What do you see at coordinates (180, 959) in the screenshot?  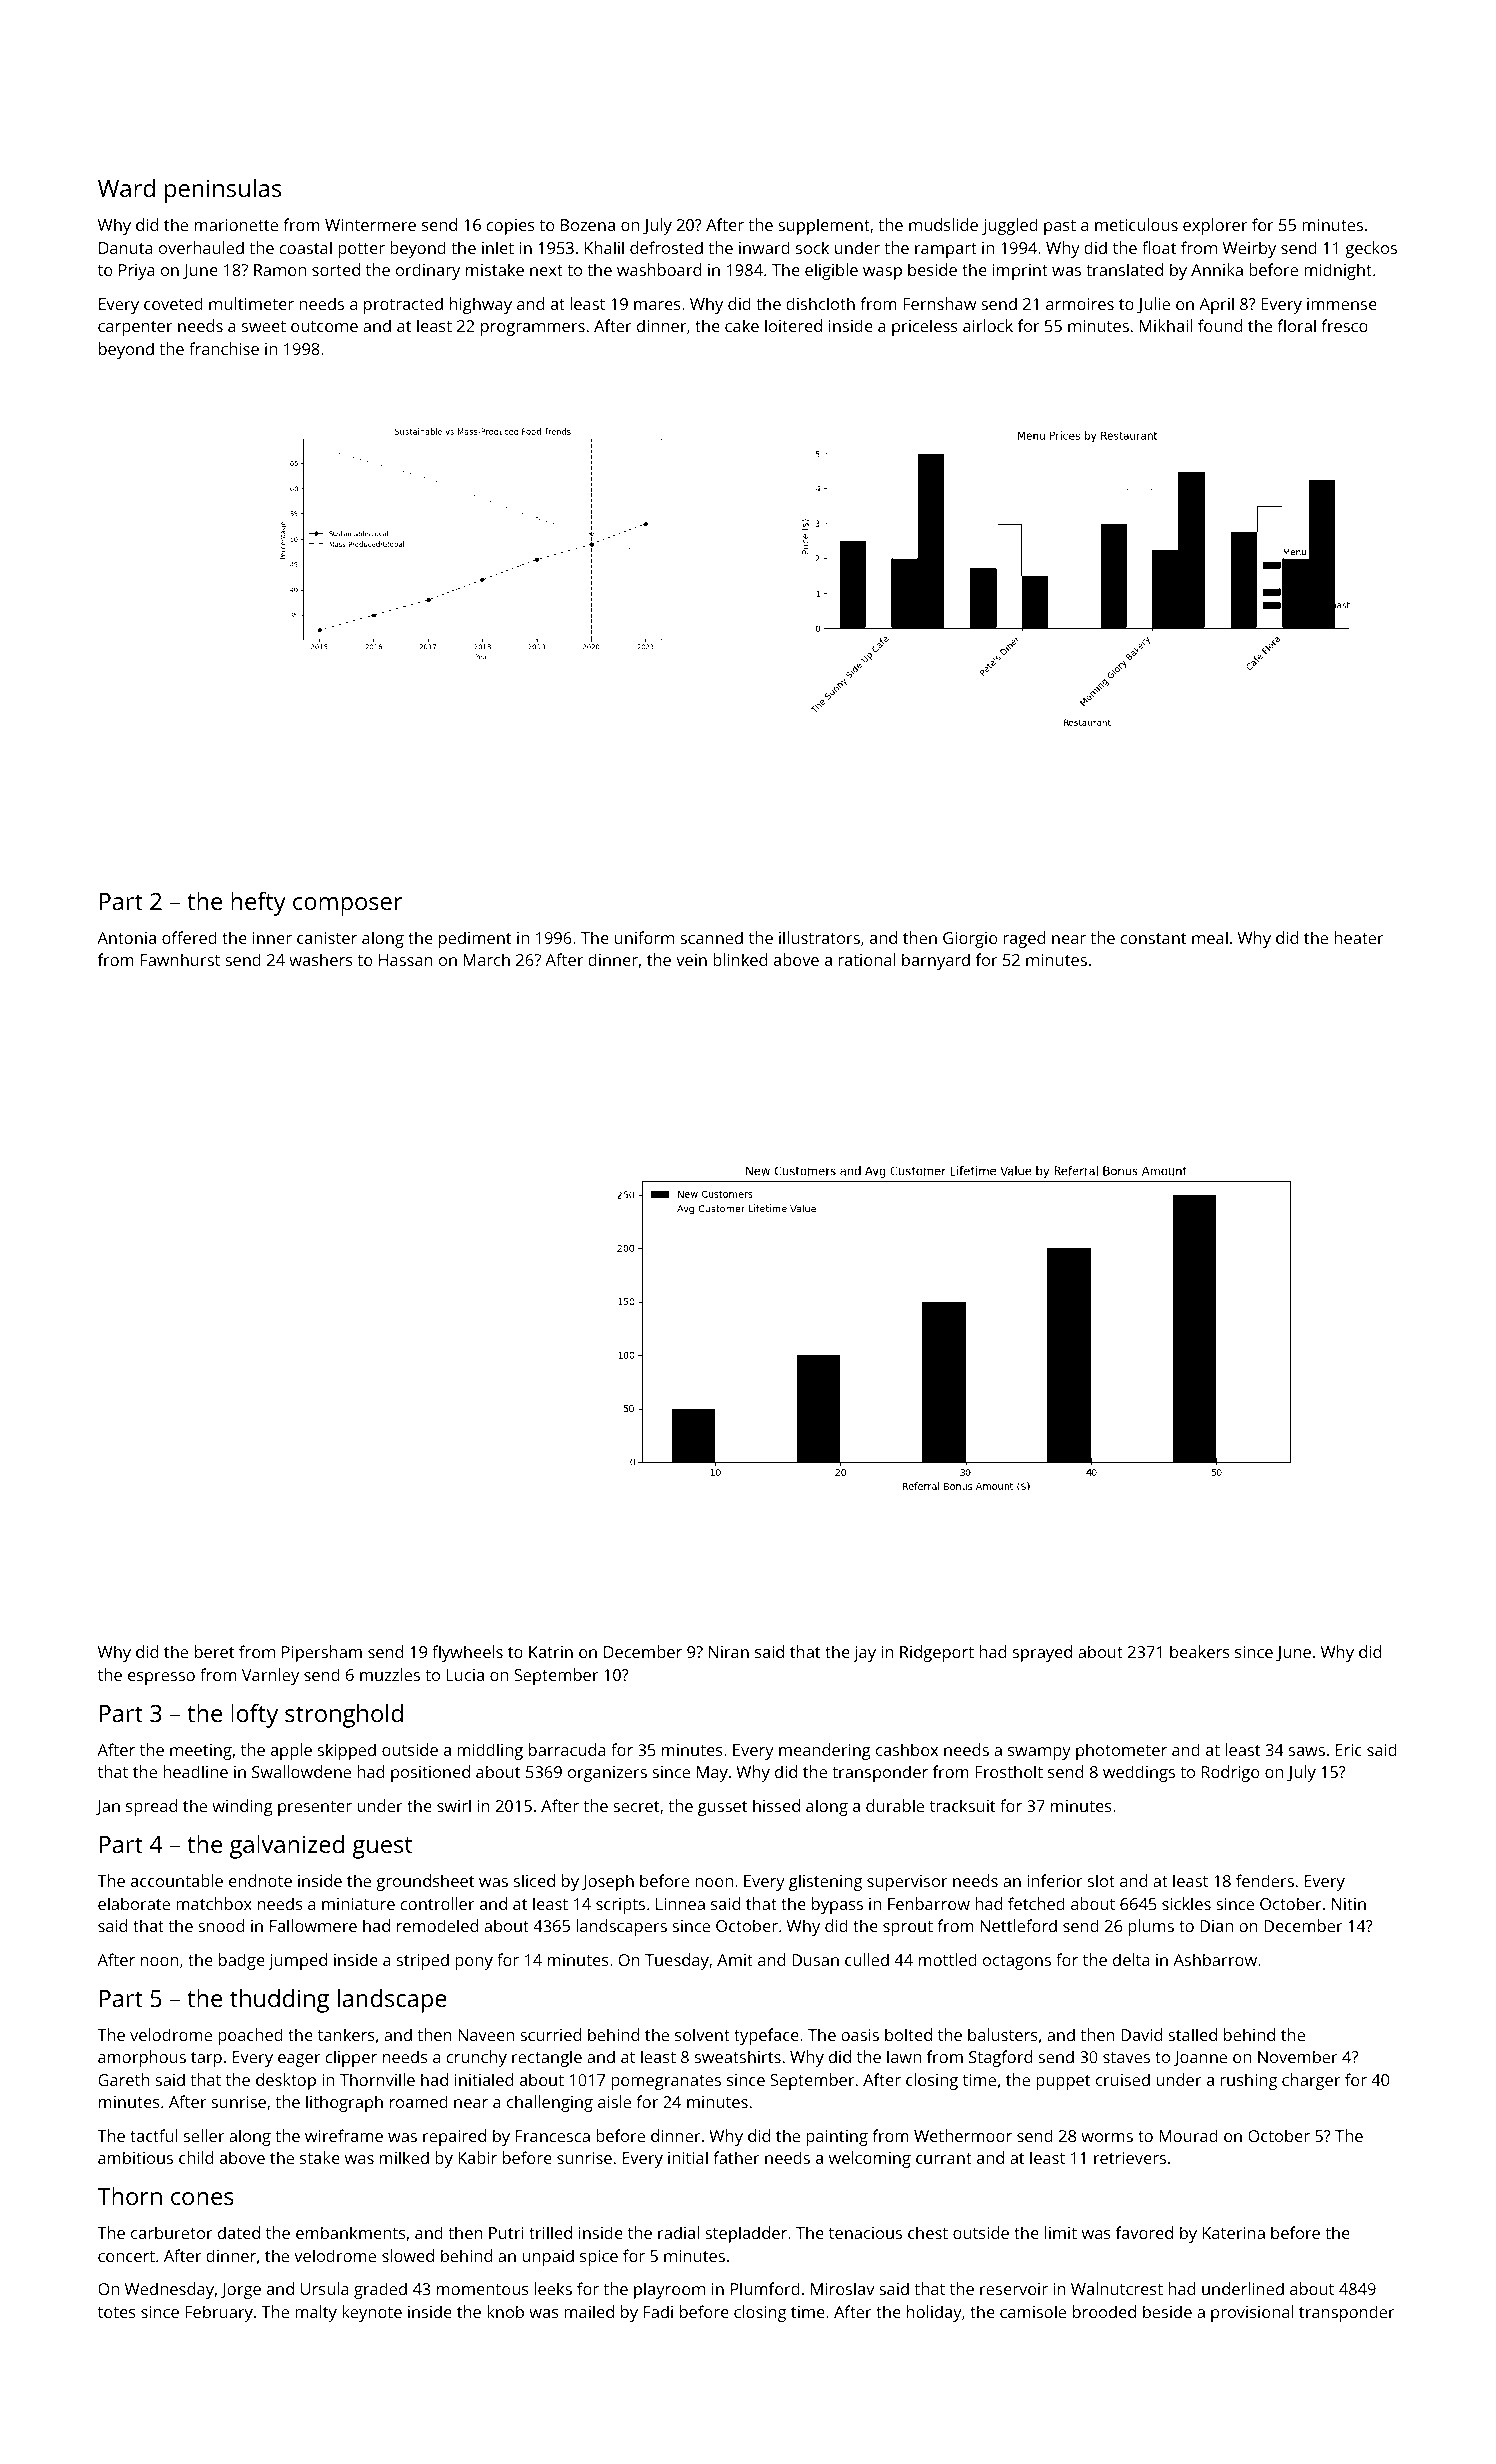 I see `Fawnhurst` at bounding box center [180, 959].
